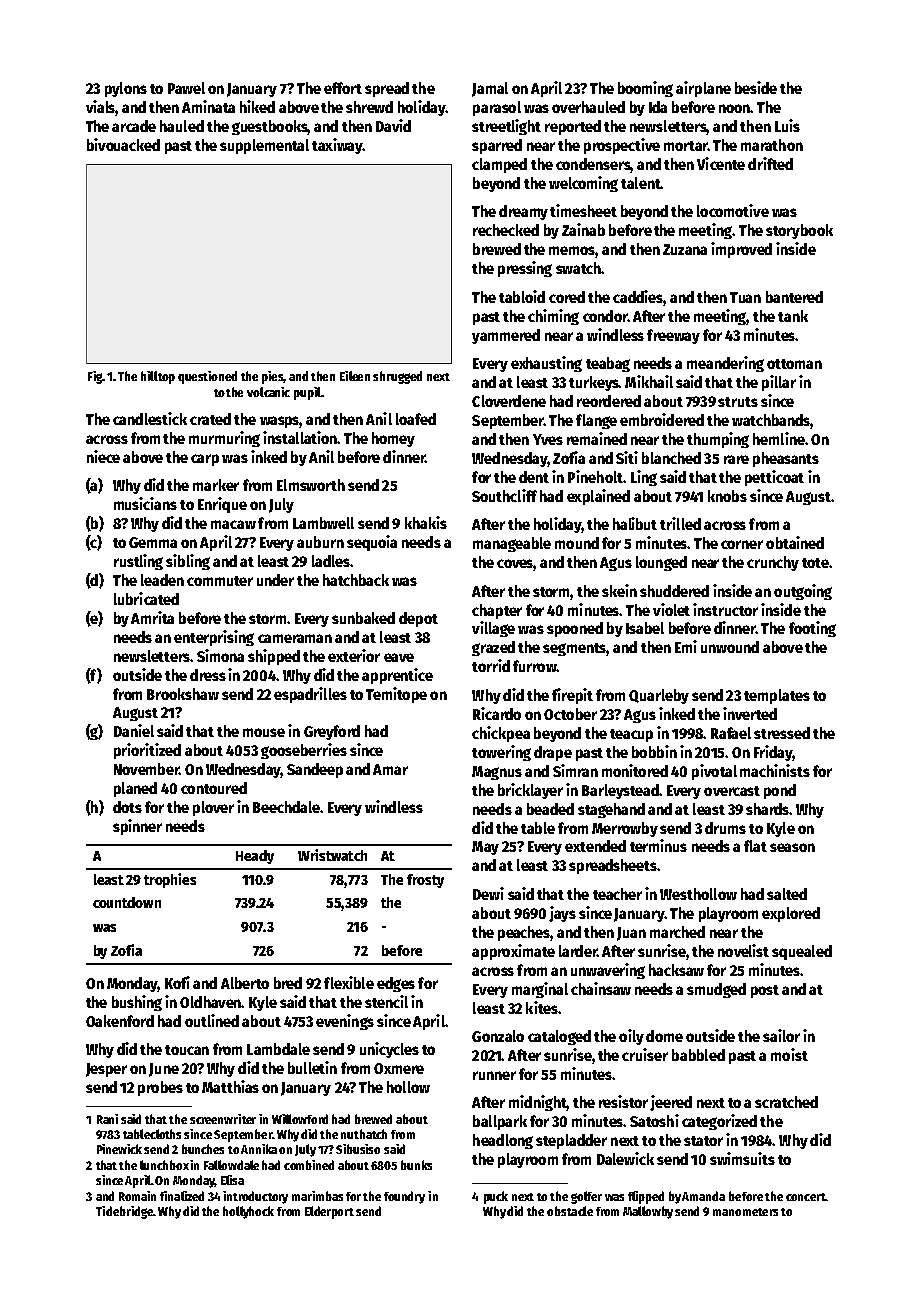 The width and height of the page is (924, 1308). Describe the element at coordinates (310, 695) in the page. I see `espadrilles` at that location.
